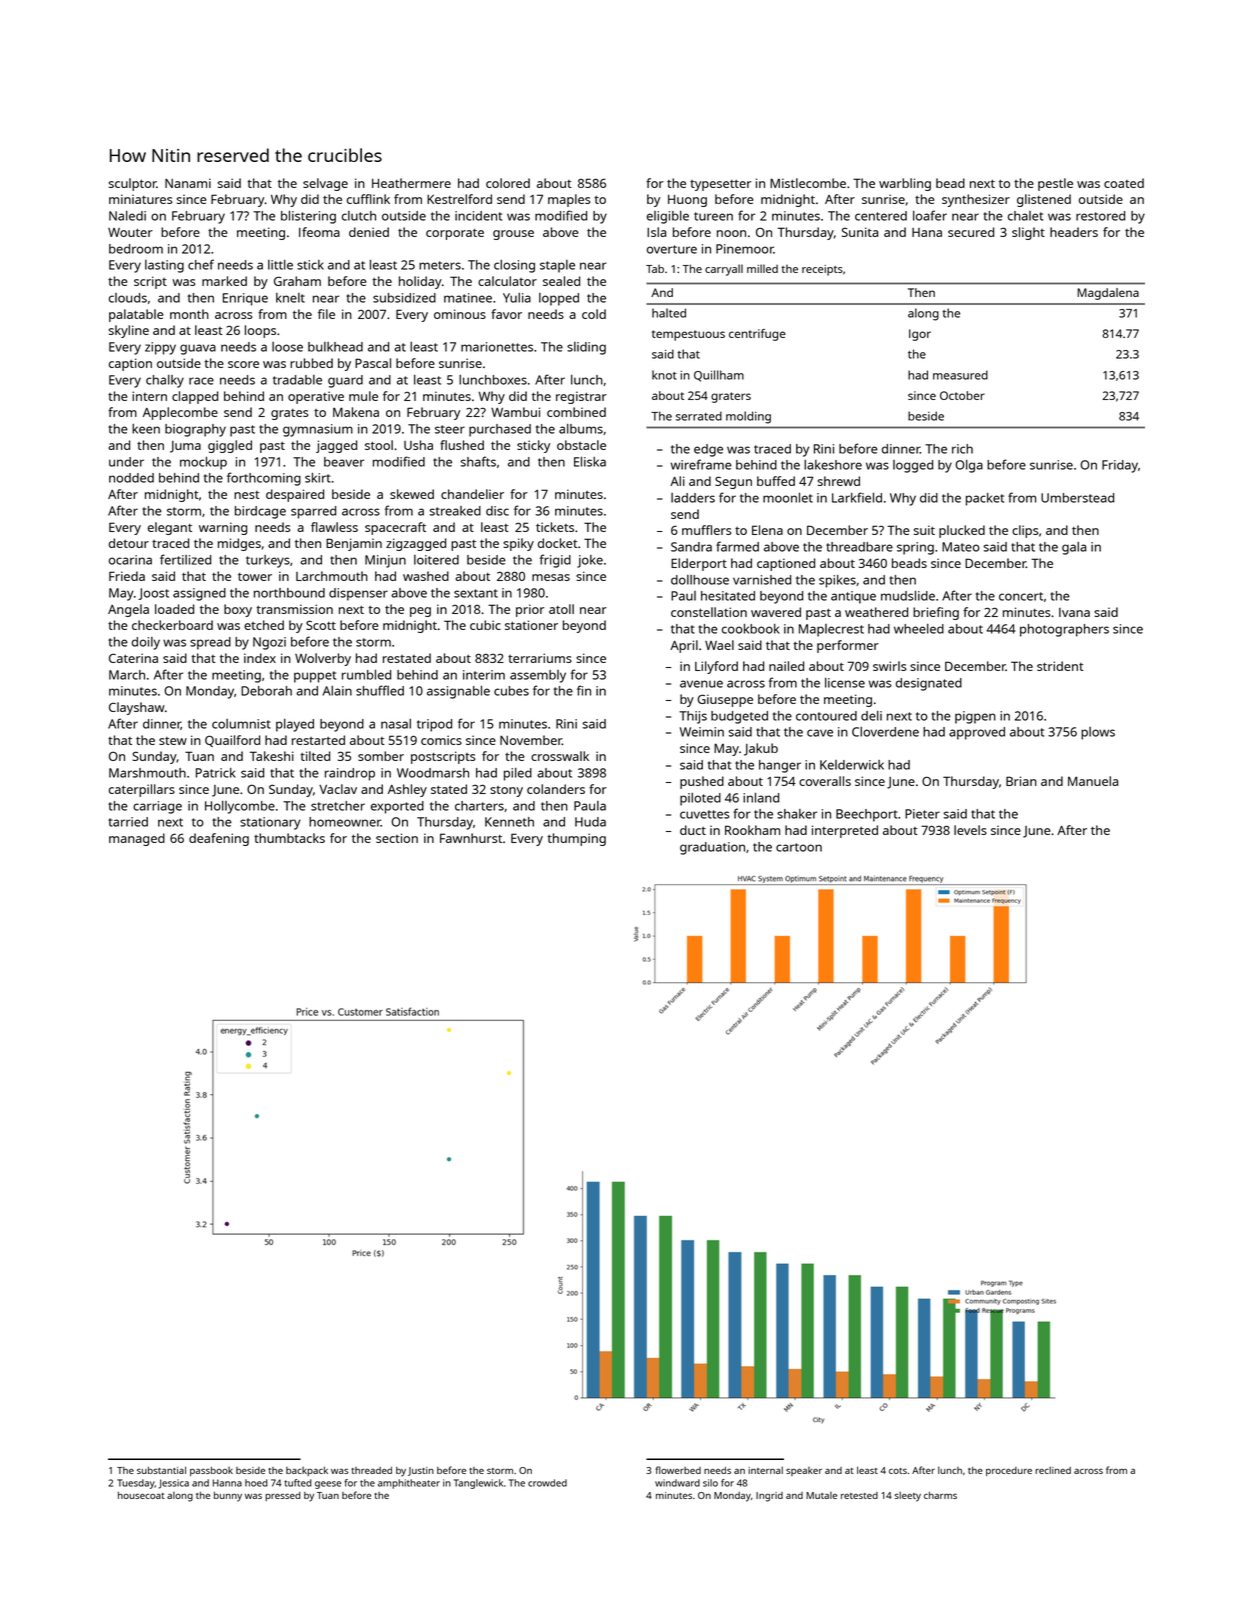 The height and width of the screenshot is (1622, 1253). I want to click on Naledi, so click(127, 216).
